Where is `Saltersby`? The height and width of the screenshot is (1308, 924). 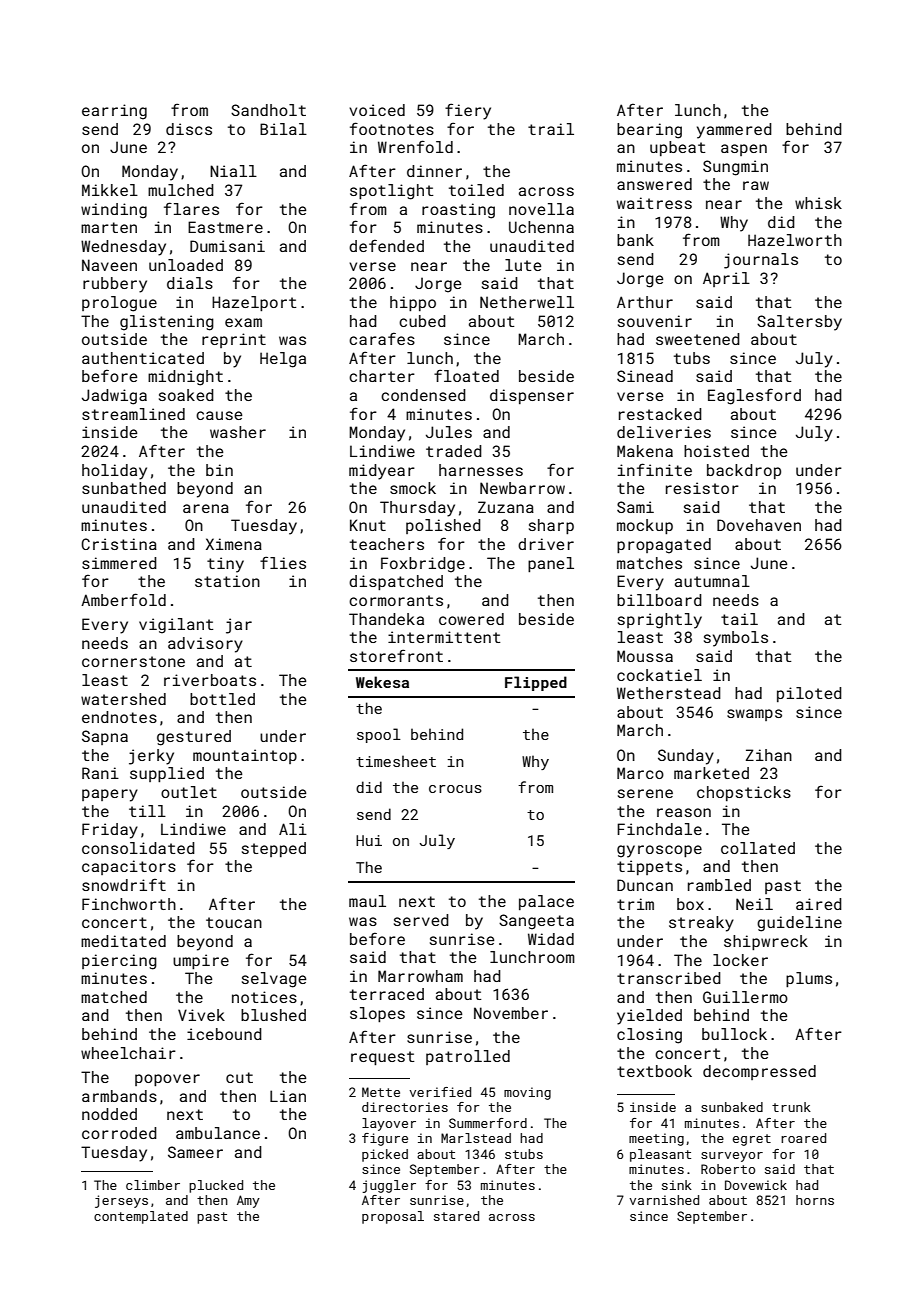
Saltersby is located at coordinates (799, 323).
